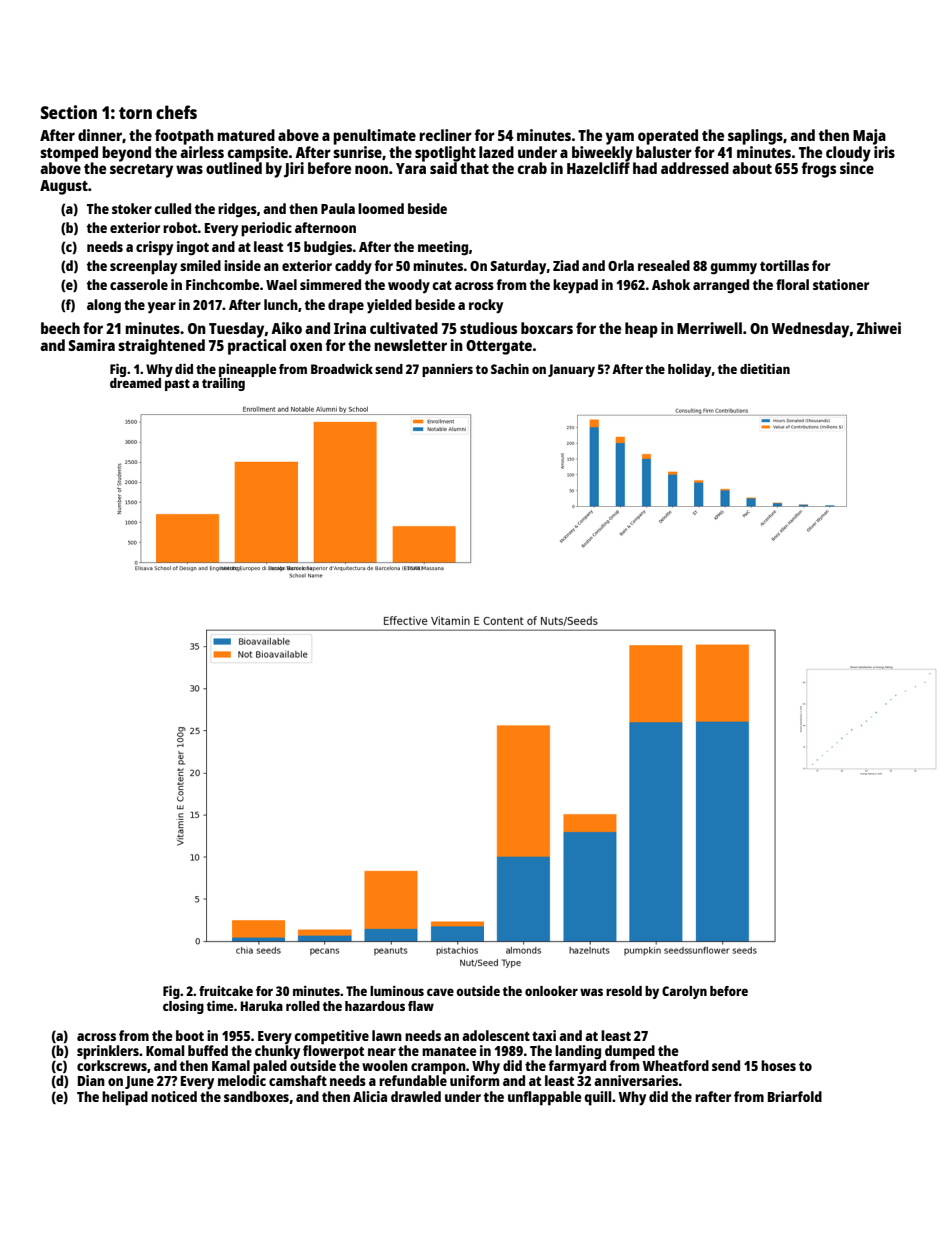  What do you see at coordinates (566, 265) in the screenshot?
I see `Ziad` at bounding box center [566, 265].
